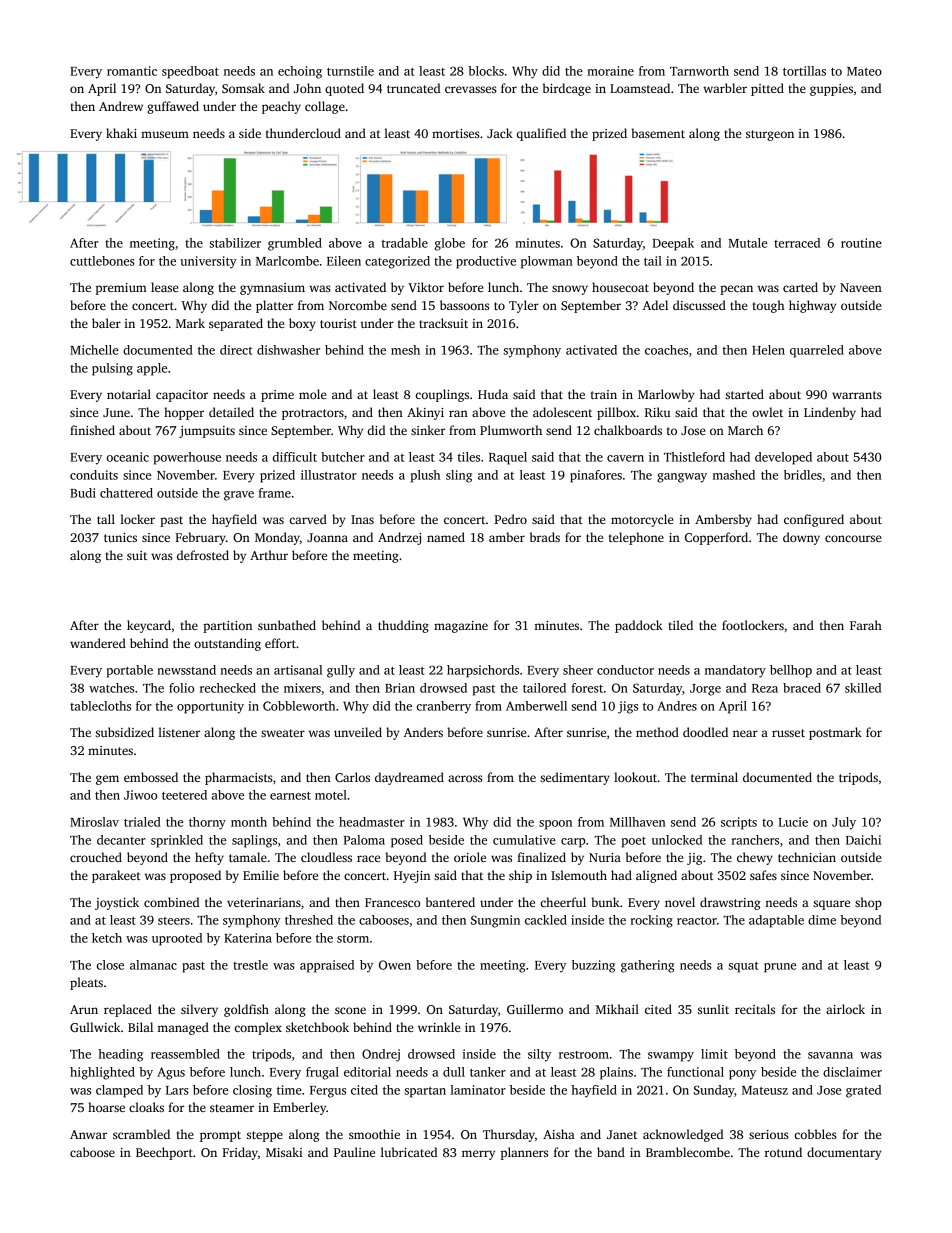  What do you see at coordinates (121, 106) in the screenshot?
I see `Andrew` at bounding box center [121, 106].
